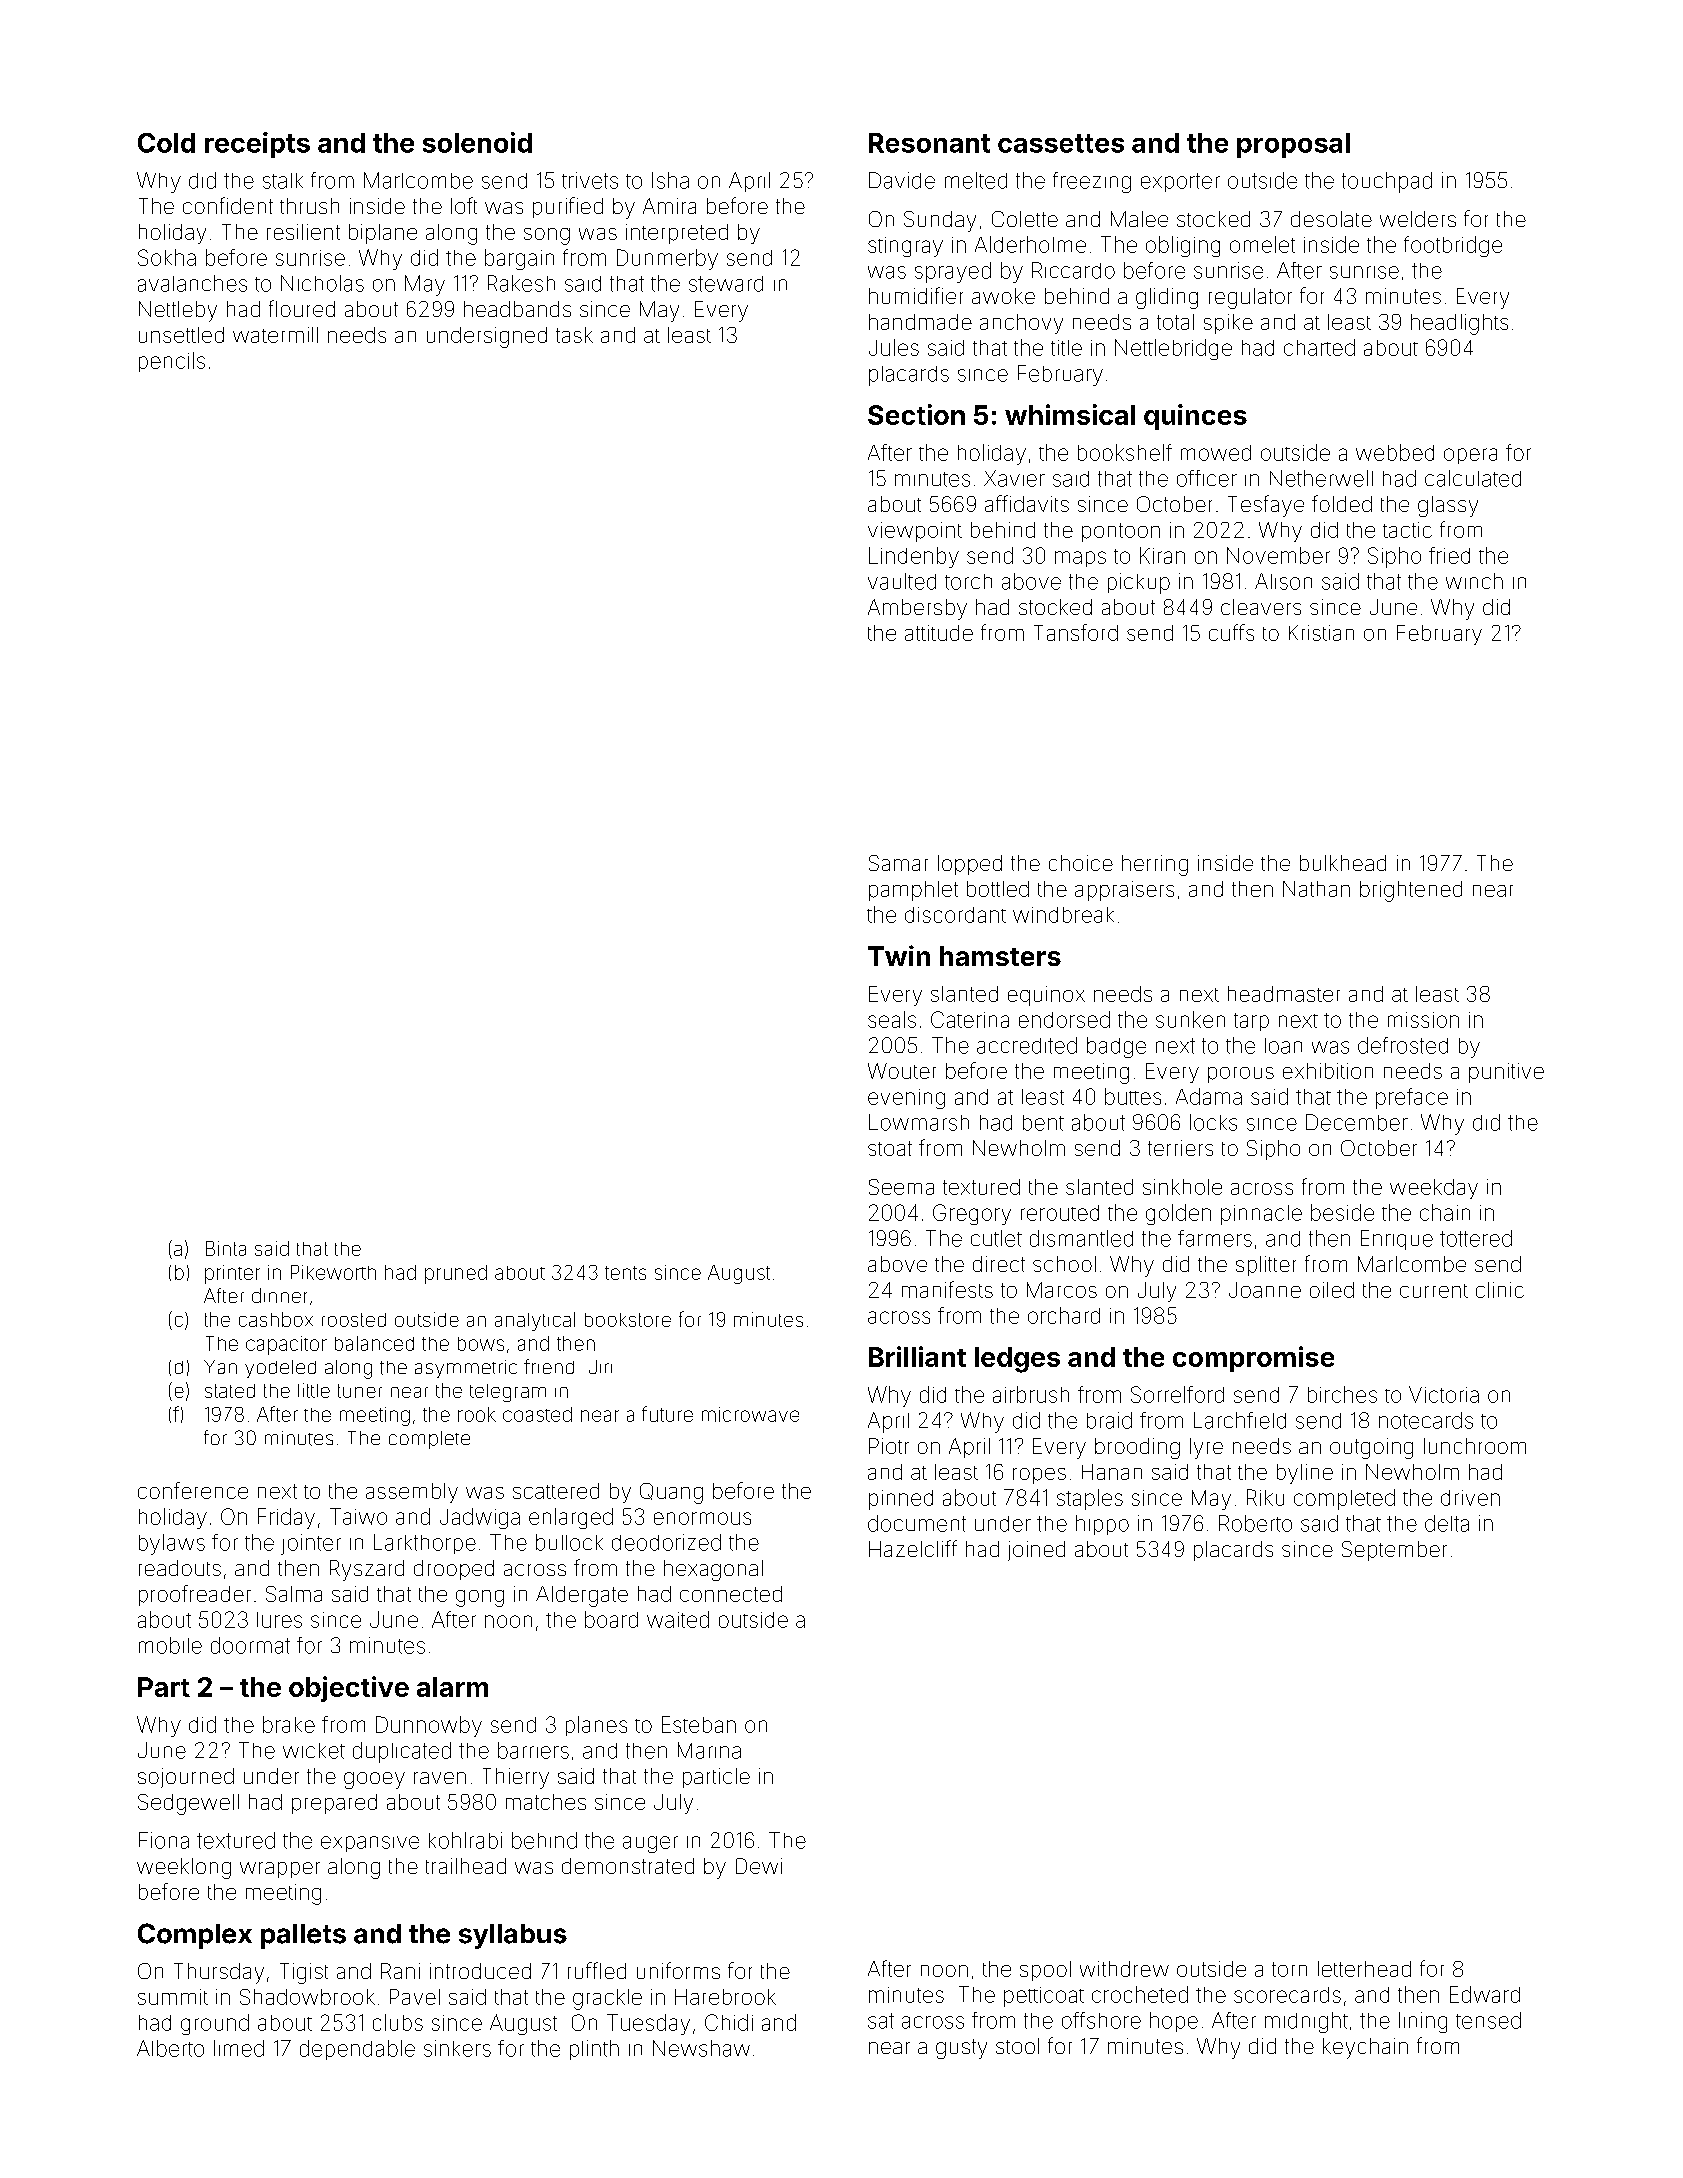 This screenshot has width=1683, height=2178. I want to click on opera, so click(1470, 456).
